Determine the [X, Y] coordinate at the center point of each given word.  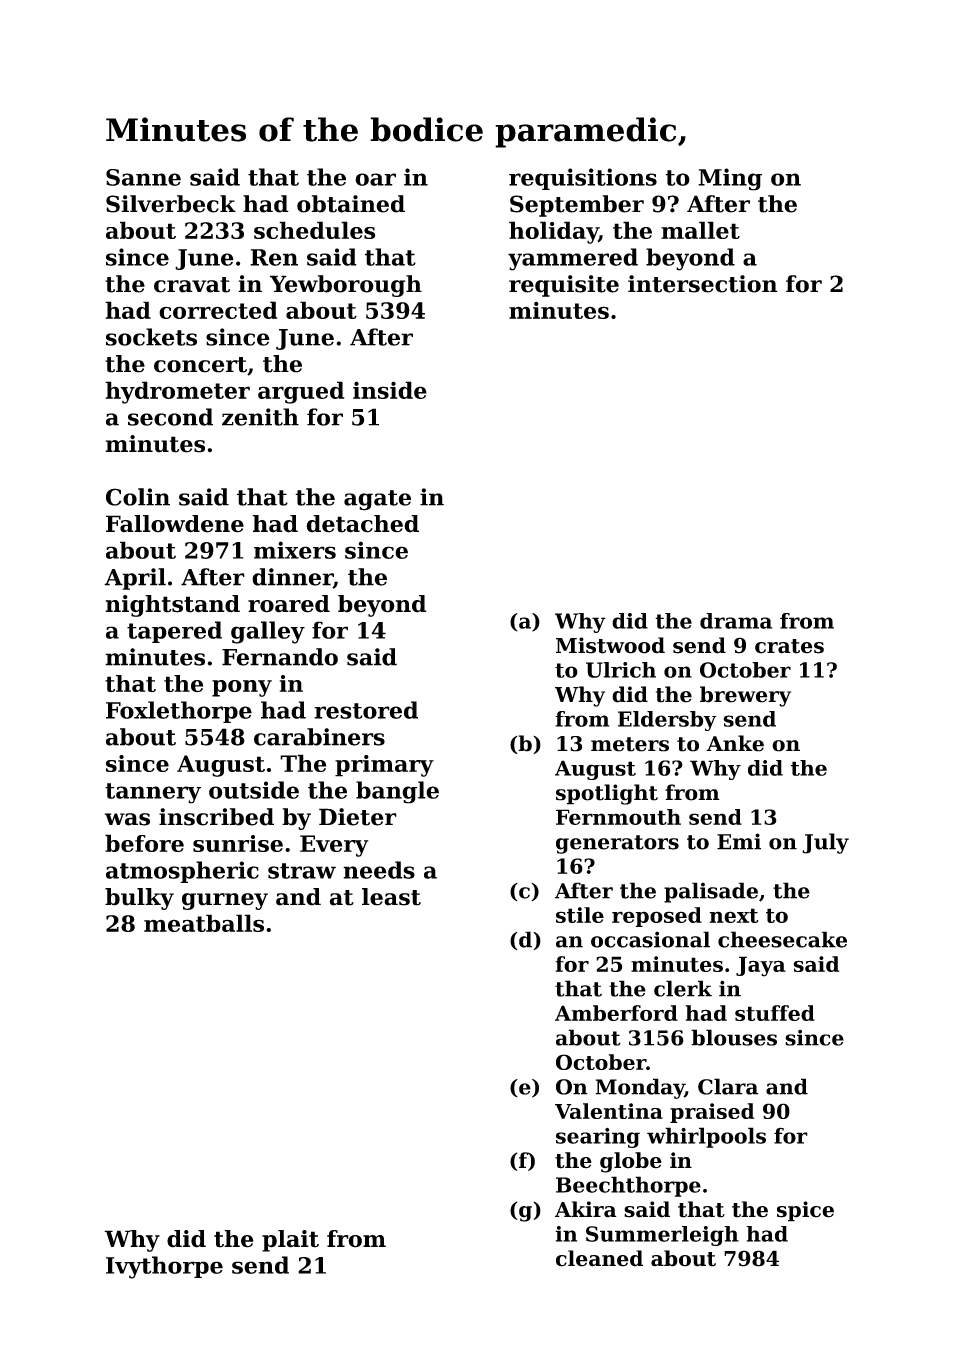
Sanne [143, 177]
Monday [640, 1088]
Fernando [280, 657]
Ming [730, 179]
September [577, 206]
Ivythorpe [164, 1267]
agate [377, 500]
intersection [703, 284]
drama [736, 621]
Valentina [609, 1111]
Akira [586, 1209]
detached [362, 524]
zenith [260, 417]
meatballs [204, 923]
